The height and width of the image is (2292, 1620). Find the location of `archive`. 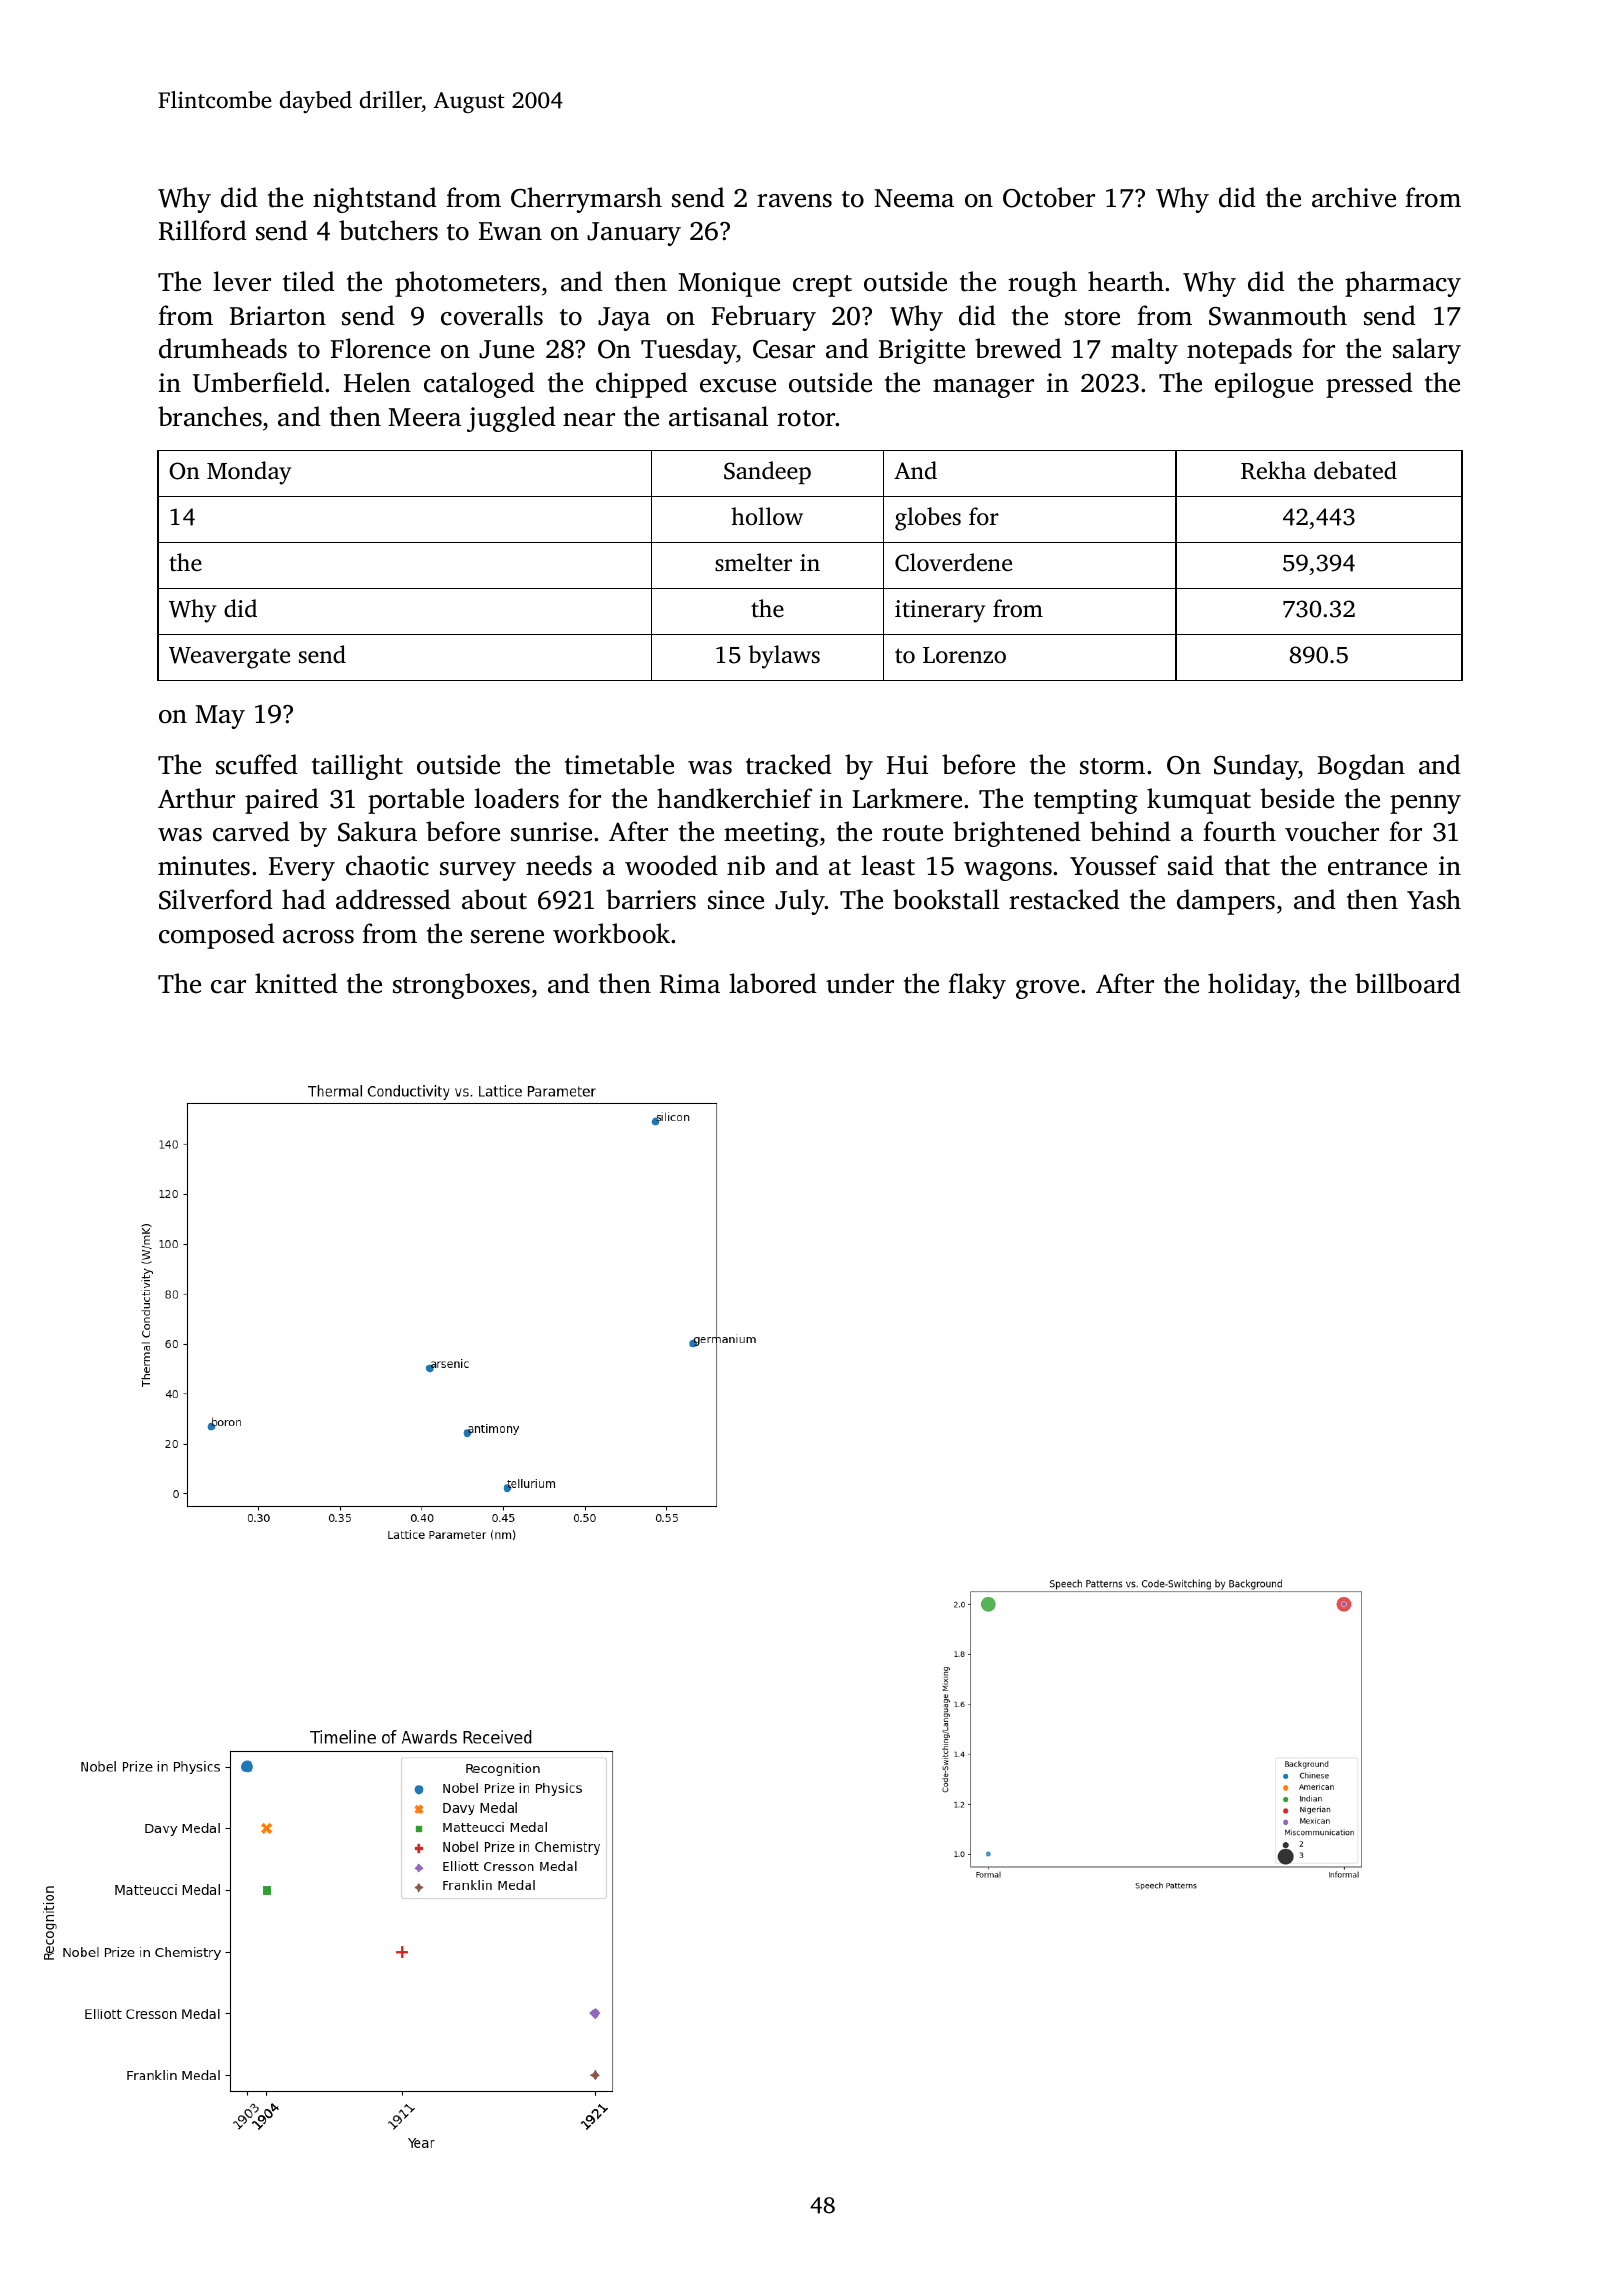

archive is located at coordinates (1354, 197).
